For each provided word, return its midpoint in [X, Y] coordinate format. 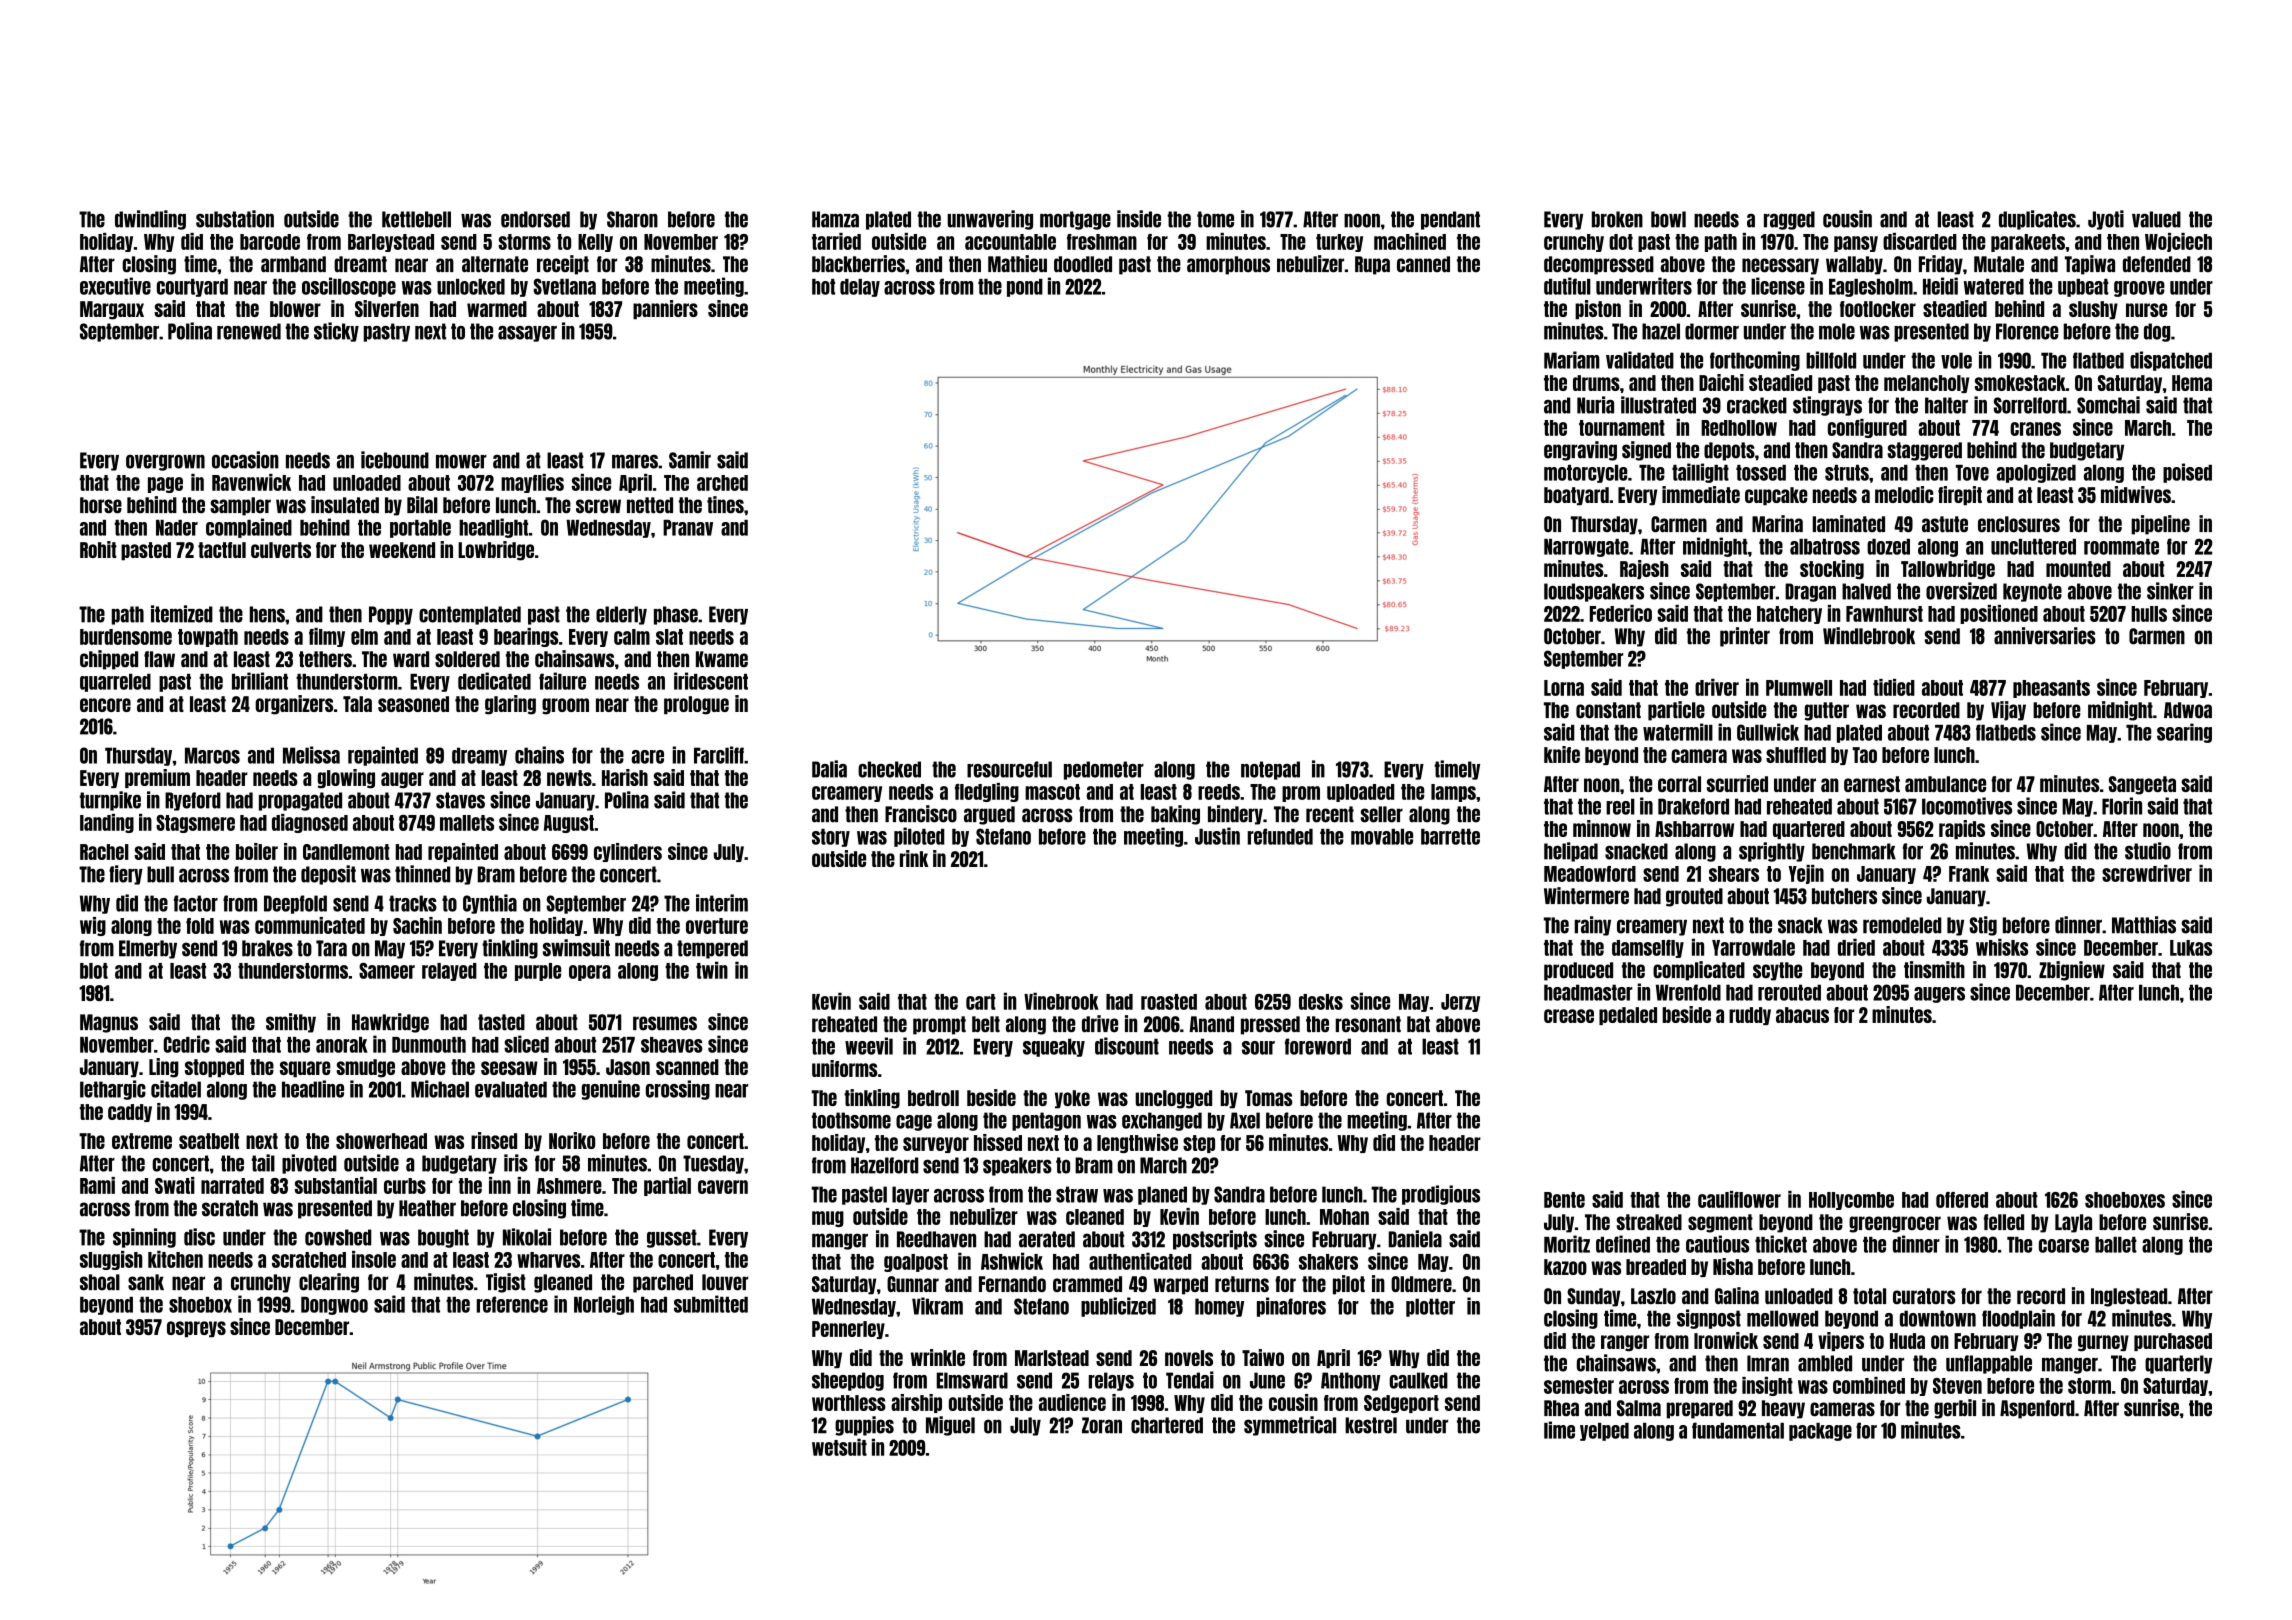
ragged [1789, 220]
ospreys [196, 1329]
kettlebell [416, 219]
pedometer [1104, 770]
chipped [109, 660]
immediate [1701, 494]
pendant [1450, 220]
